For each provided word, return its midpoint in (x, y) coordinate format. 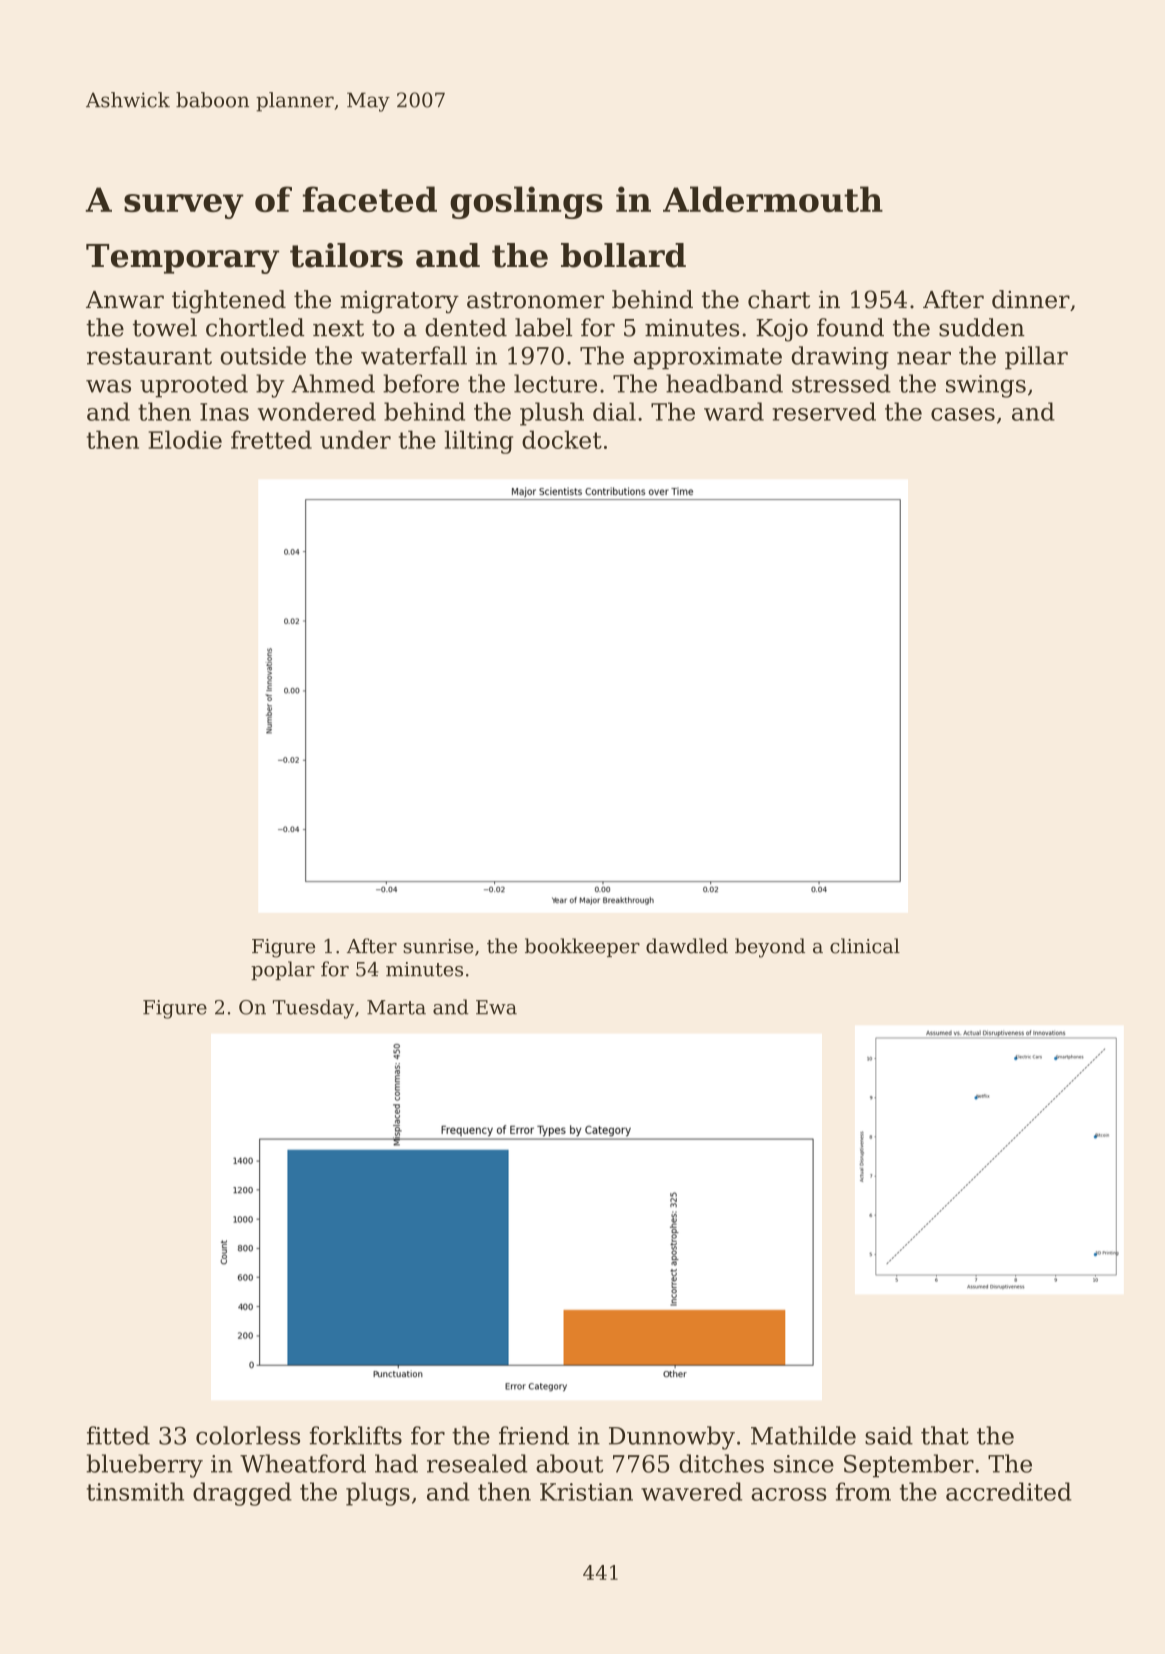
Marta (396, 1007)
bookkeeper (582, 947)
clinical (865, 946)
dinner (1031, 299)
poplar (283, 970)
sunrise (438, 946)
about (569, 1463)
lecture (555, 383)
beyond (770, 948)
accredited (1009, 1491)
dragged (242, 1494)
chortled (255, 327)
